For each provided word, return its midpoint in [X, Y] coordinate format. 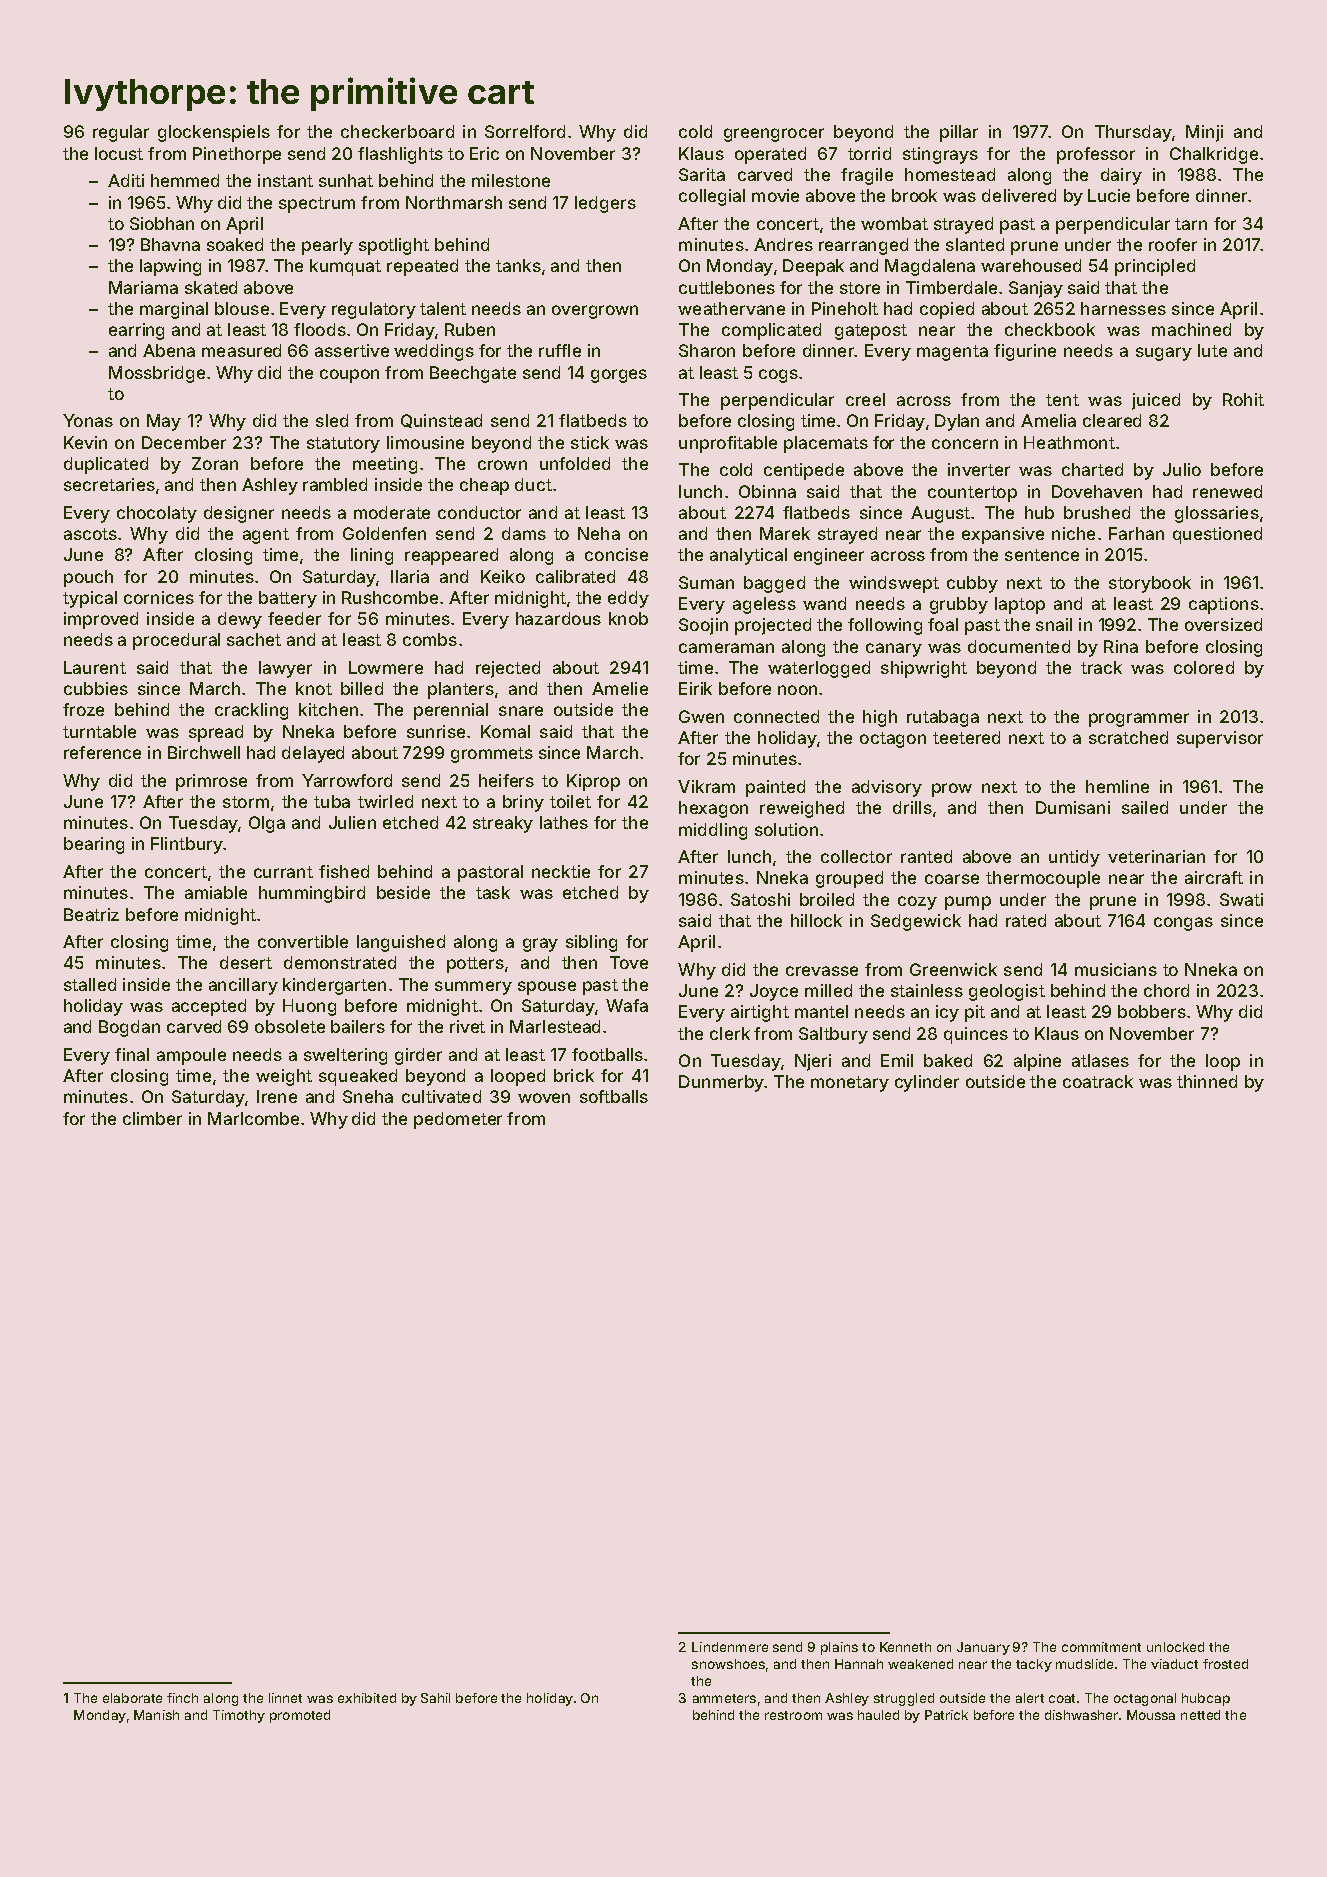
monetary [850, 1084]
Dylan [957, 422]
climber [152, 1118]
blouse [242, 308]
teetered [966, 737]
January [983, 1648]
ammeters [724, 1698]
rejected [508, 669]
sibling [591, 943]
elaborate [132, 1698]
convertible [303, 941]
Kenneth [905, 1647]
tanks [518, 265]
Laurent [95, 667]
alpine [1037, 1062]
